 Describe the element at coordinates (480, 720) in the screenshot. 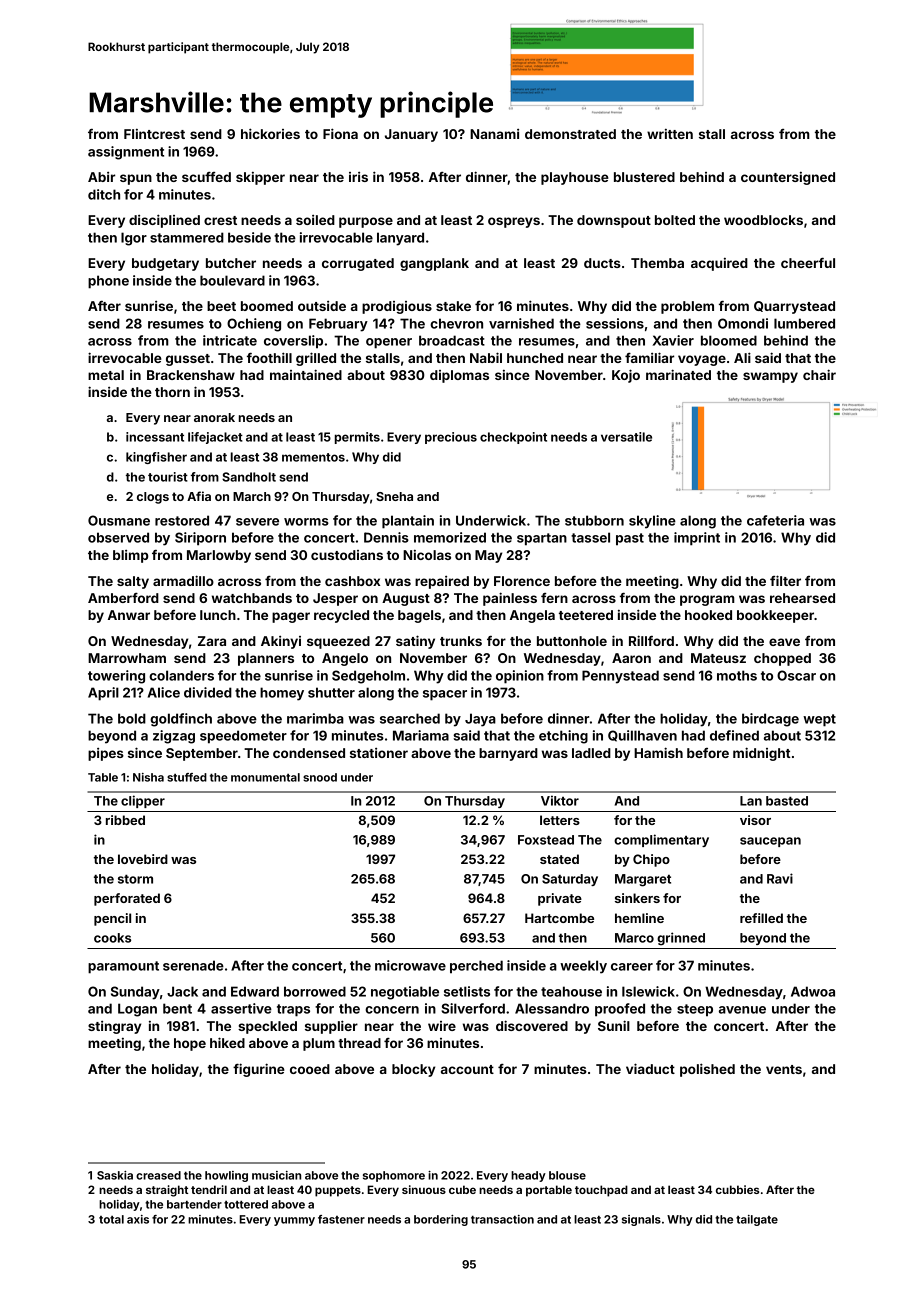

I see `Jaya` at that location.
